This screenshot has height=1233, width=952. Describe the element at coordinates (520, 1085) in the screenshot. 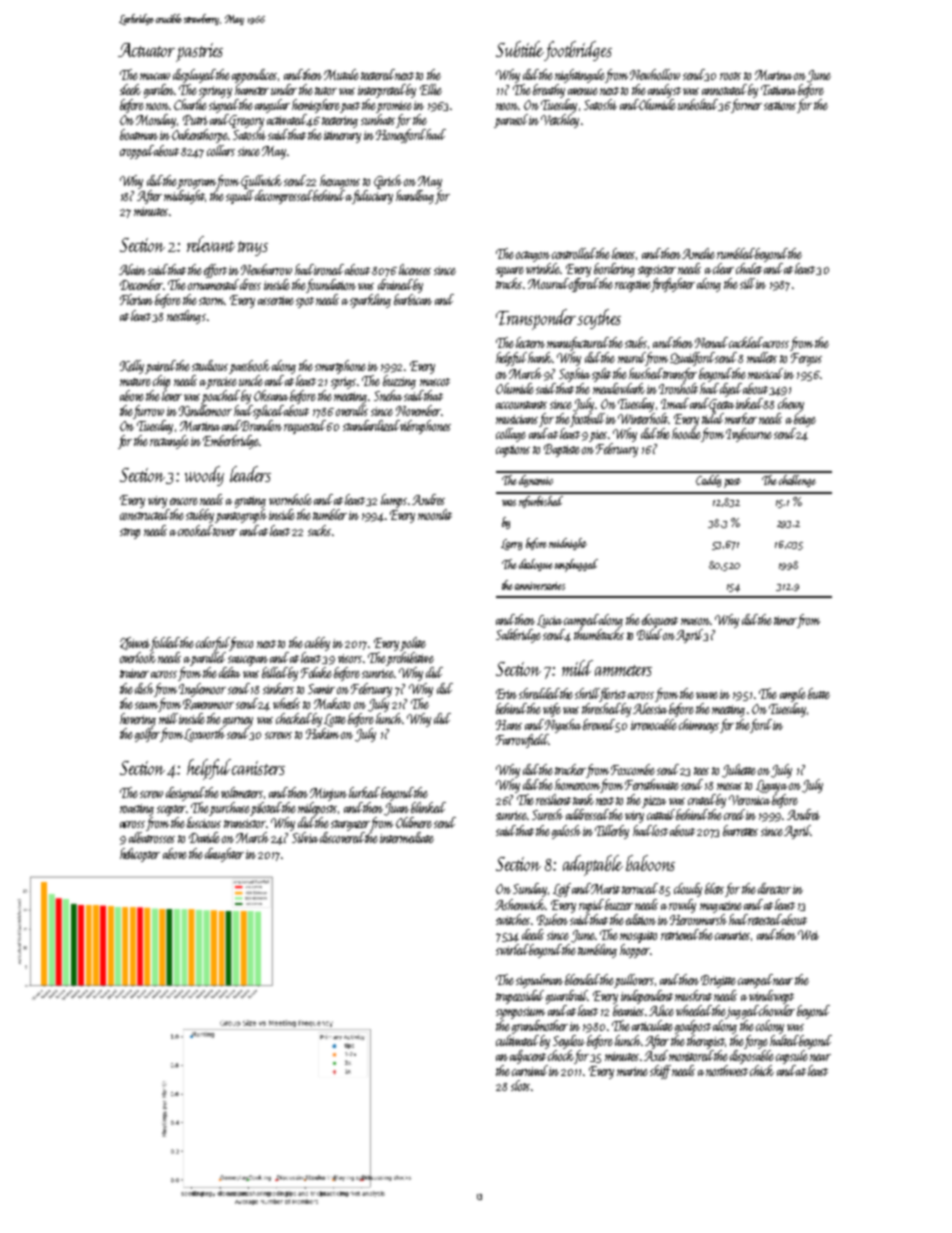

I see `slots` at that location.
